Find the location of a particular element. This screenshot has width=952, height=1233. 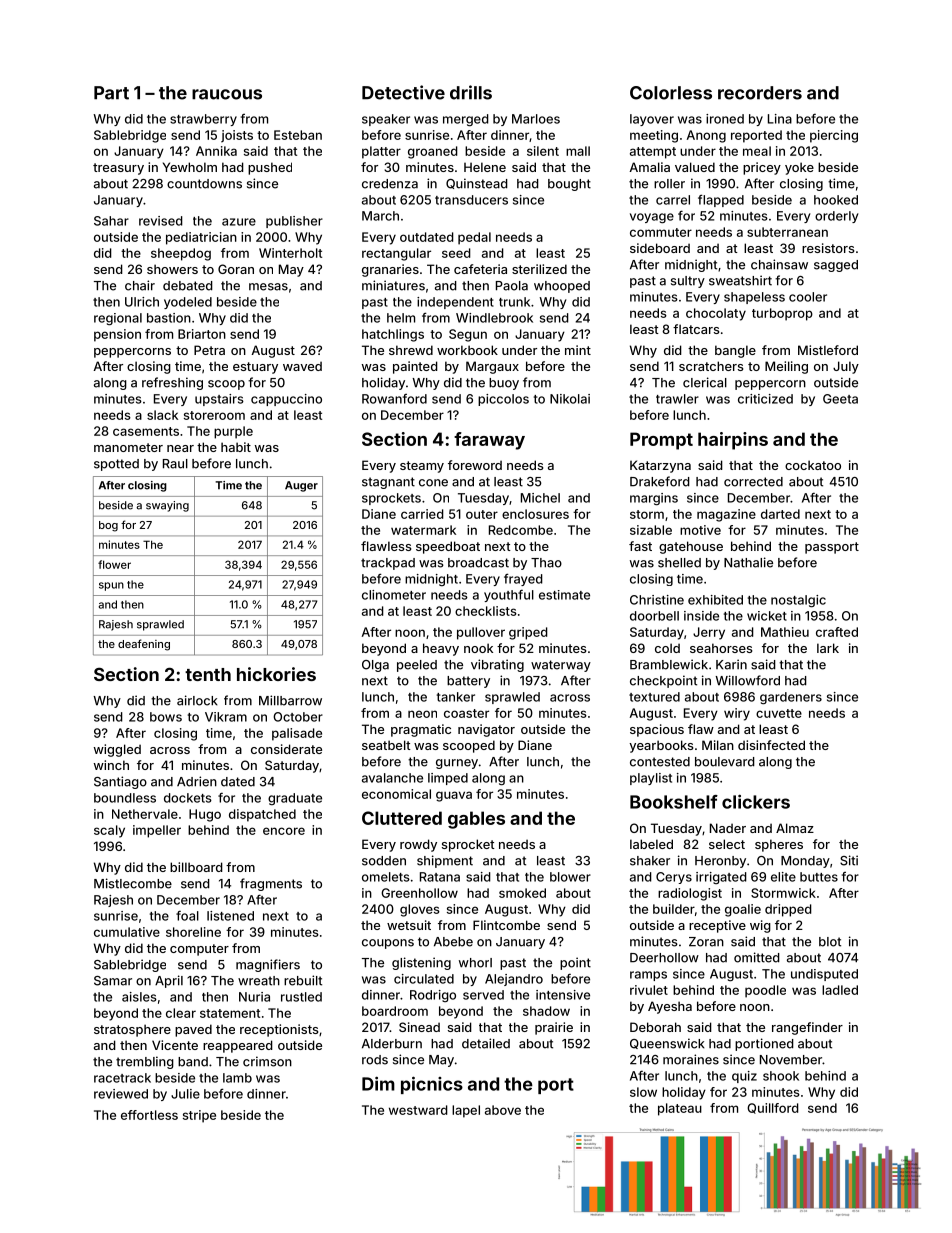

raucous is located at coordinates (227, 94).
